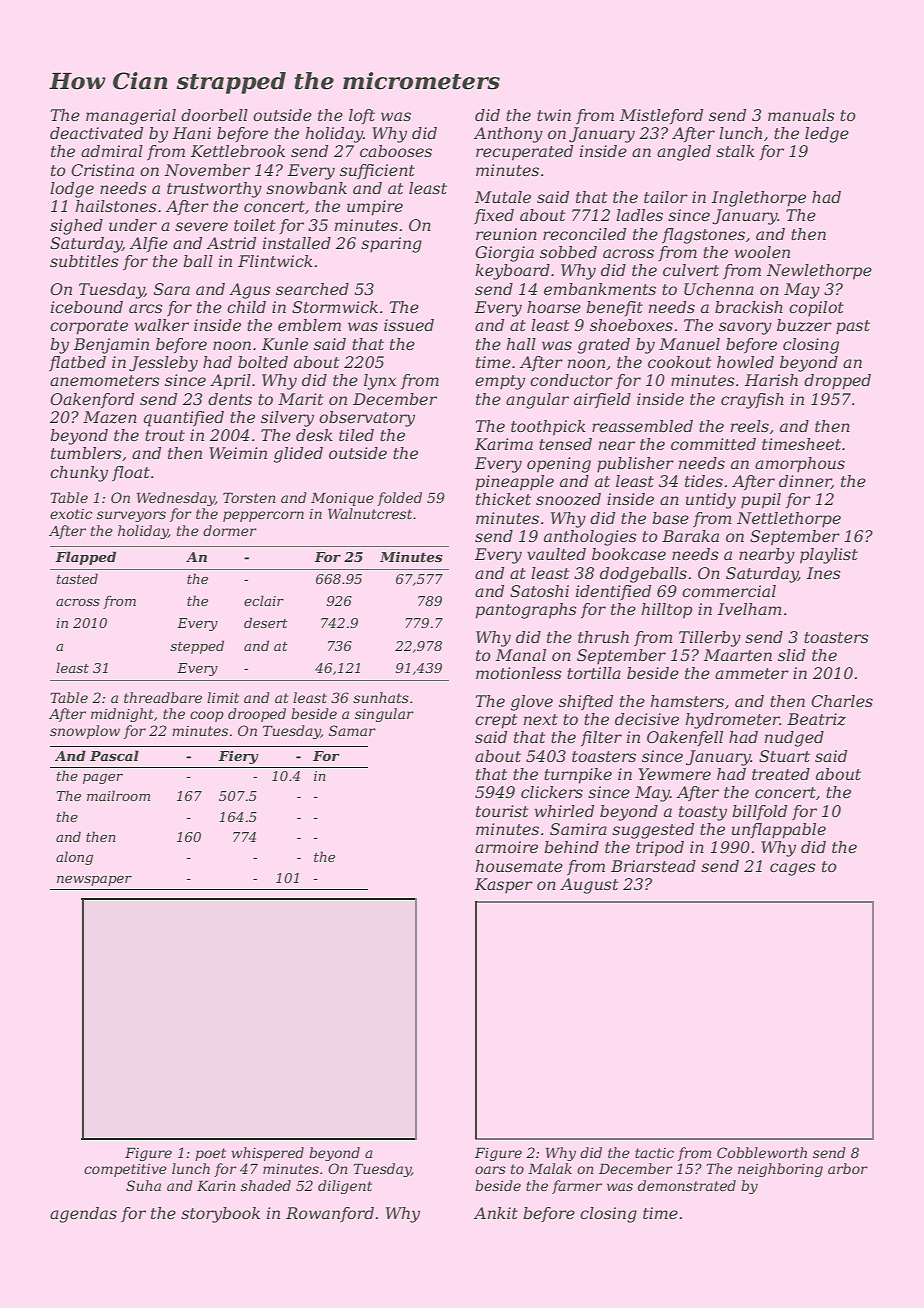 The width and height of the screenshot is (924, 1308). What do you see at coordinates (512, 272) in the screenshot?
I see `keyboard` at bounding box center [512, 272].
